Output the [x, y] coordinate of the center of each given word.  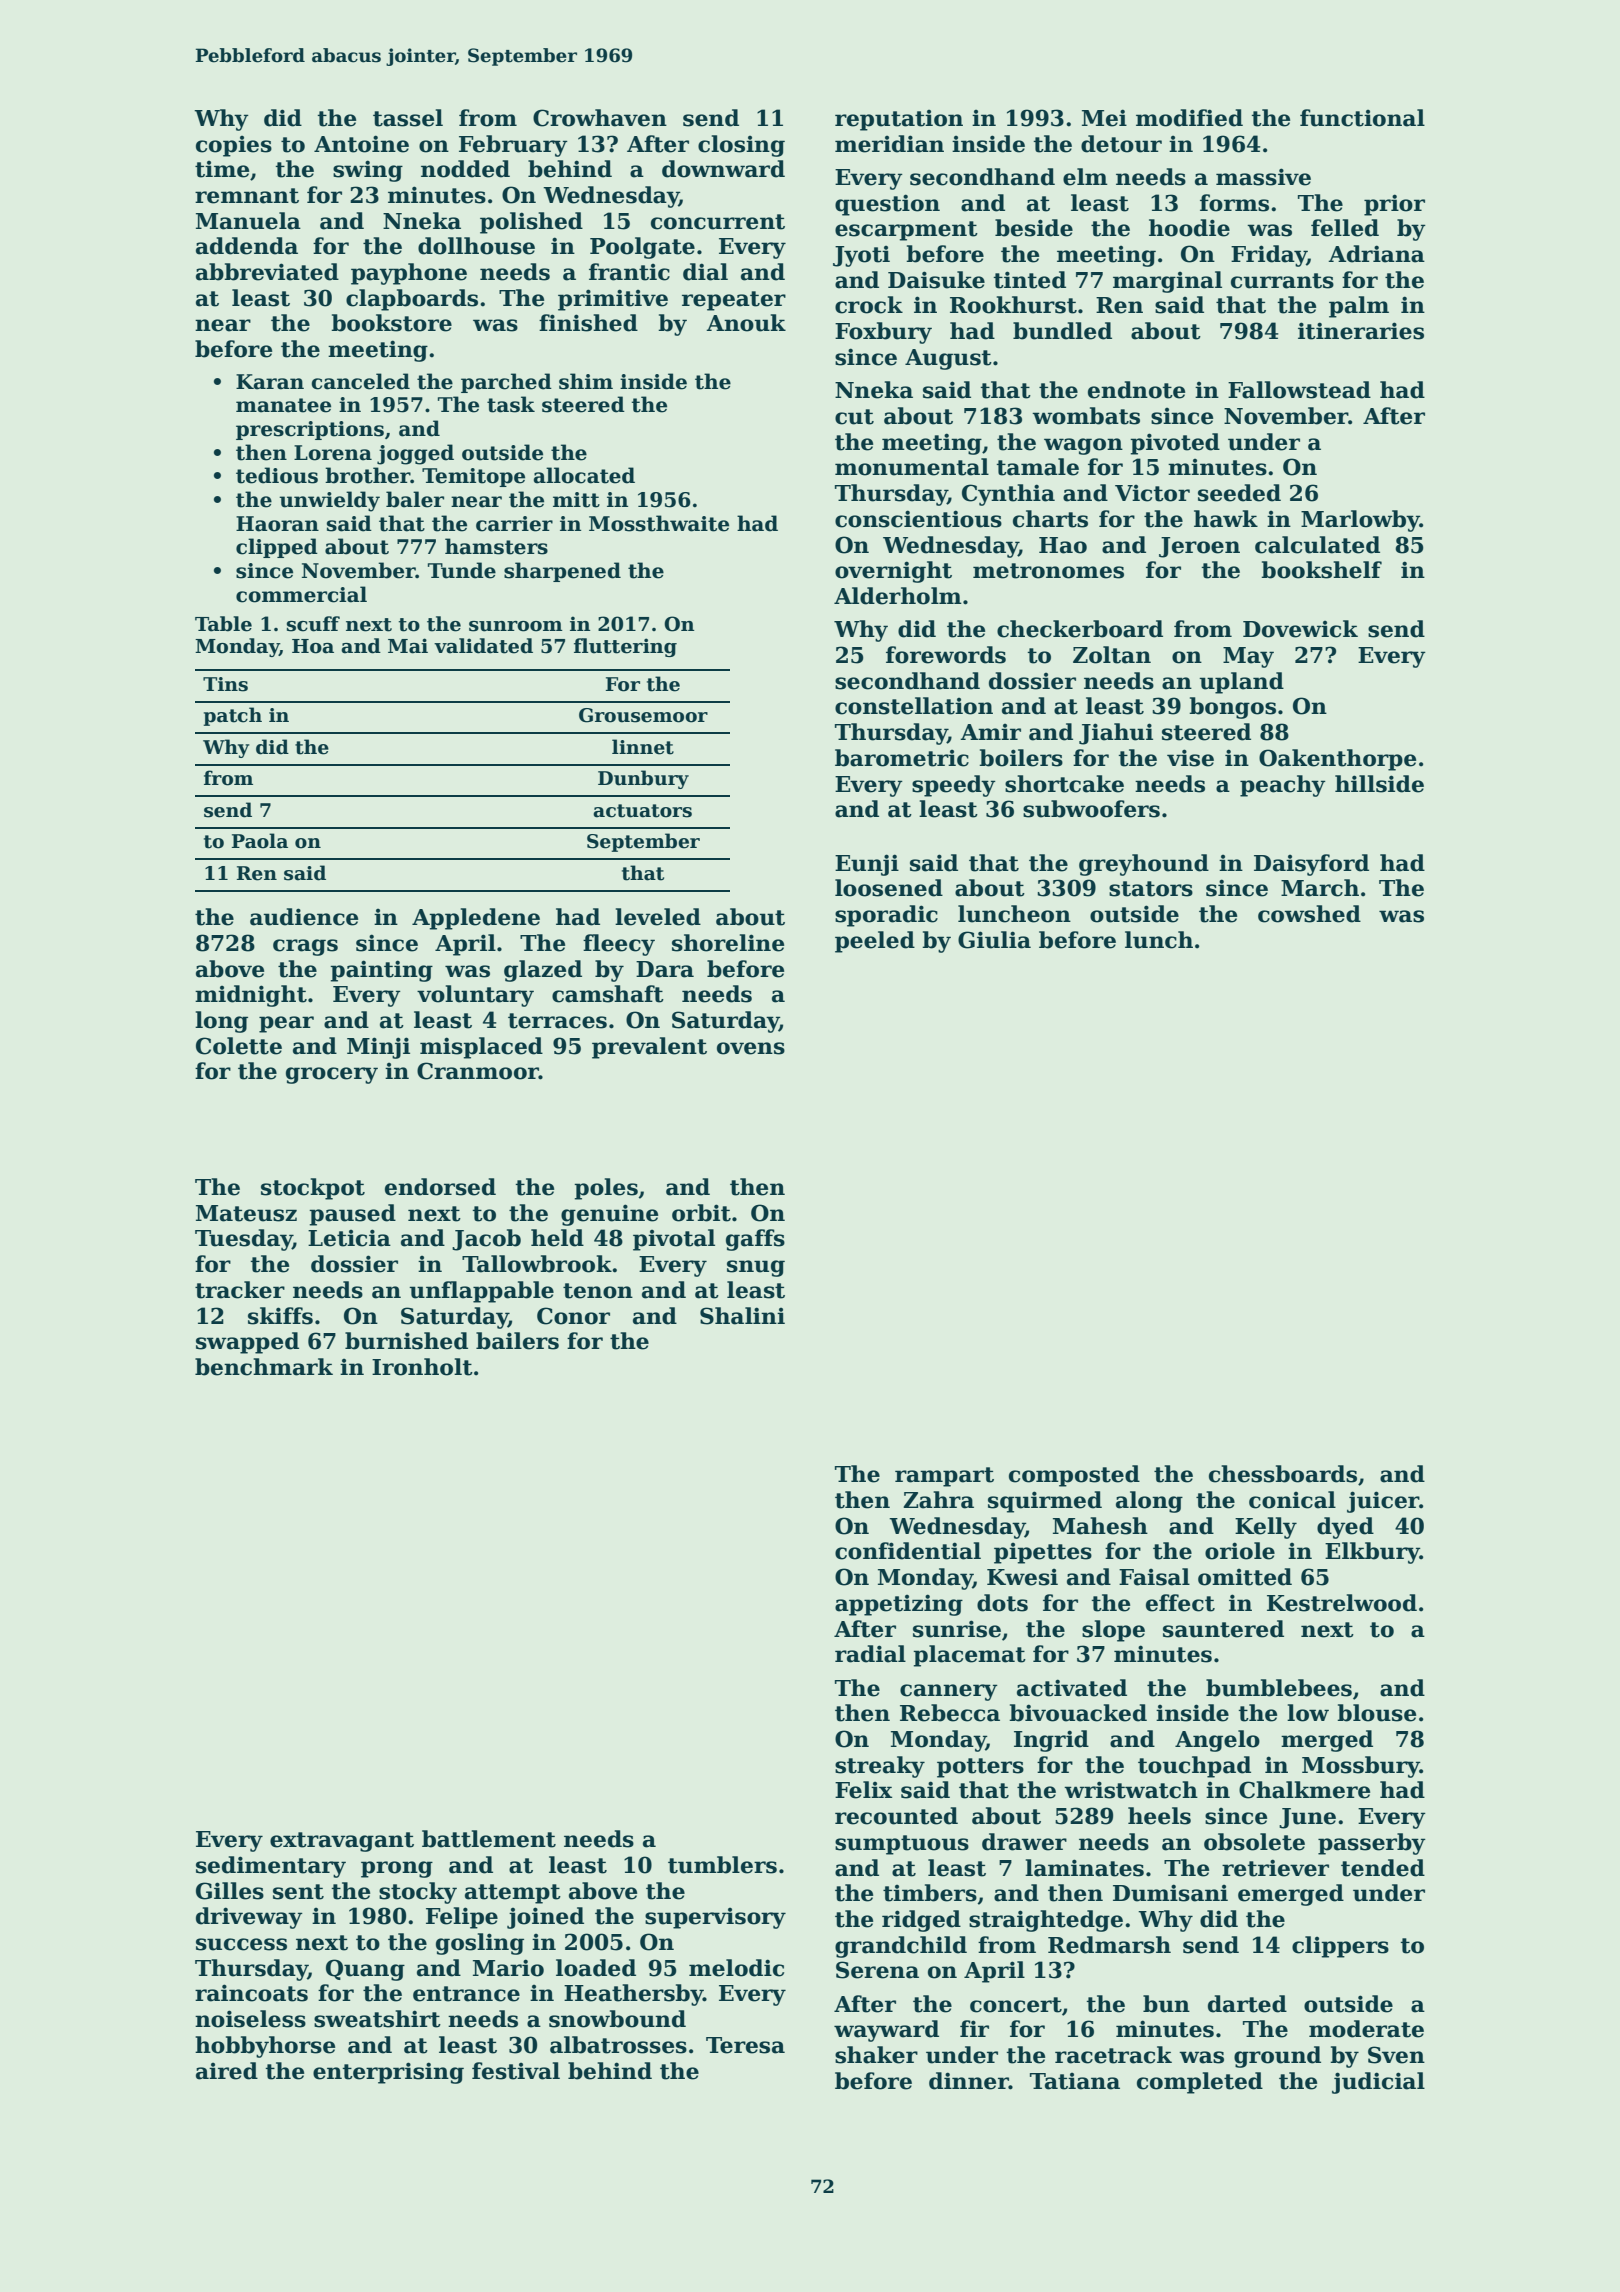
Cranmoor [478, 1071]
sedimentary [271, 1867]
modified [1189, 118]
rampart [944, 1477]
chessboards [1283, 1474]
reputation [899, 120]
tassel [408, 118]
